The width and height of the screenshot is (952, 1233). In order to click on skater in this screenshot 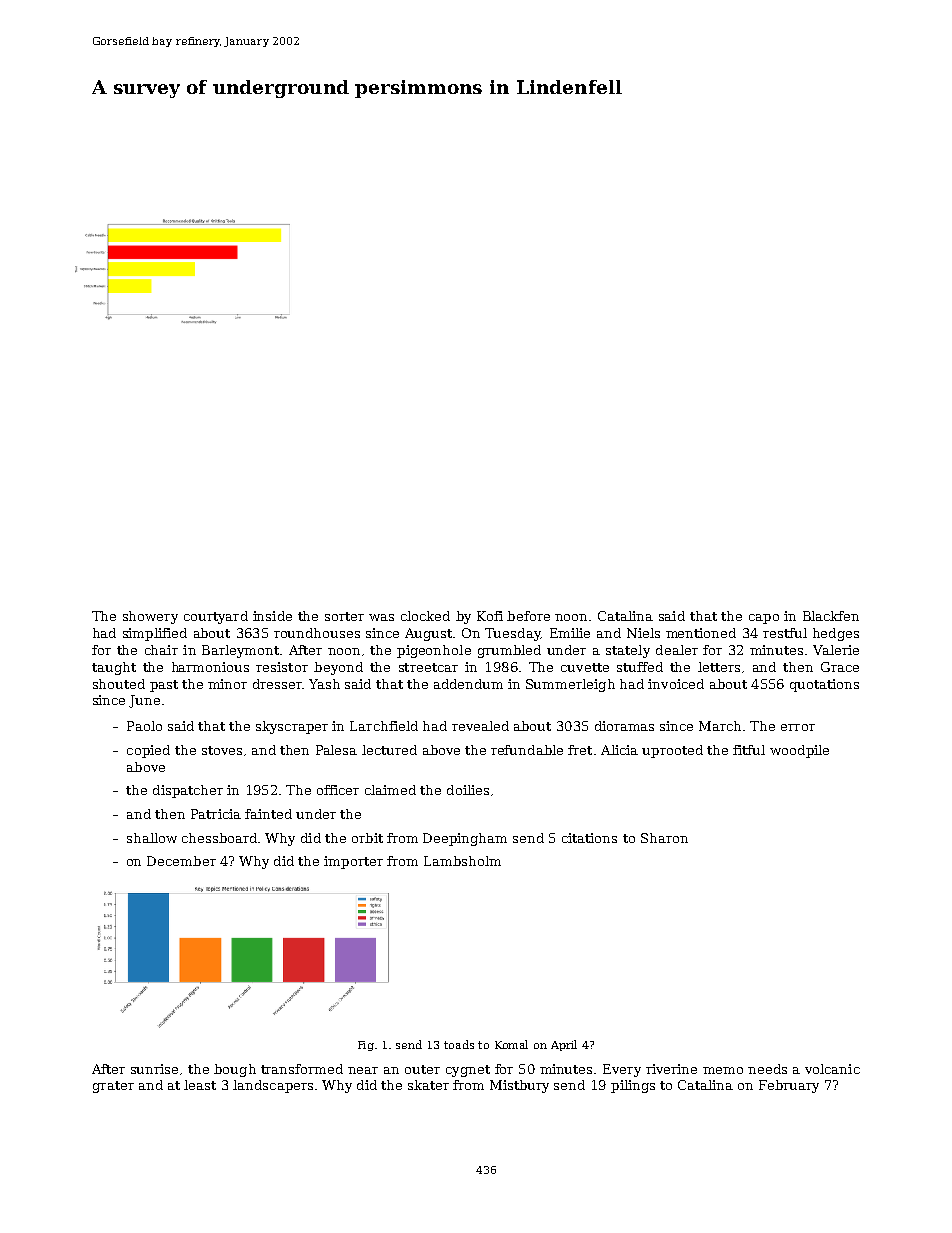, I will do `click(428, 1085)`.
